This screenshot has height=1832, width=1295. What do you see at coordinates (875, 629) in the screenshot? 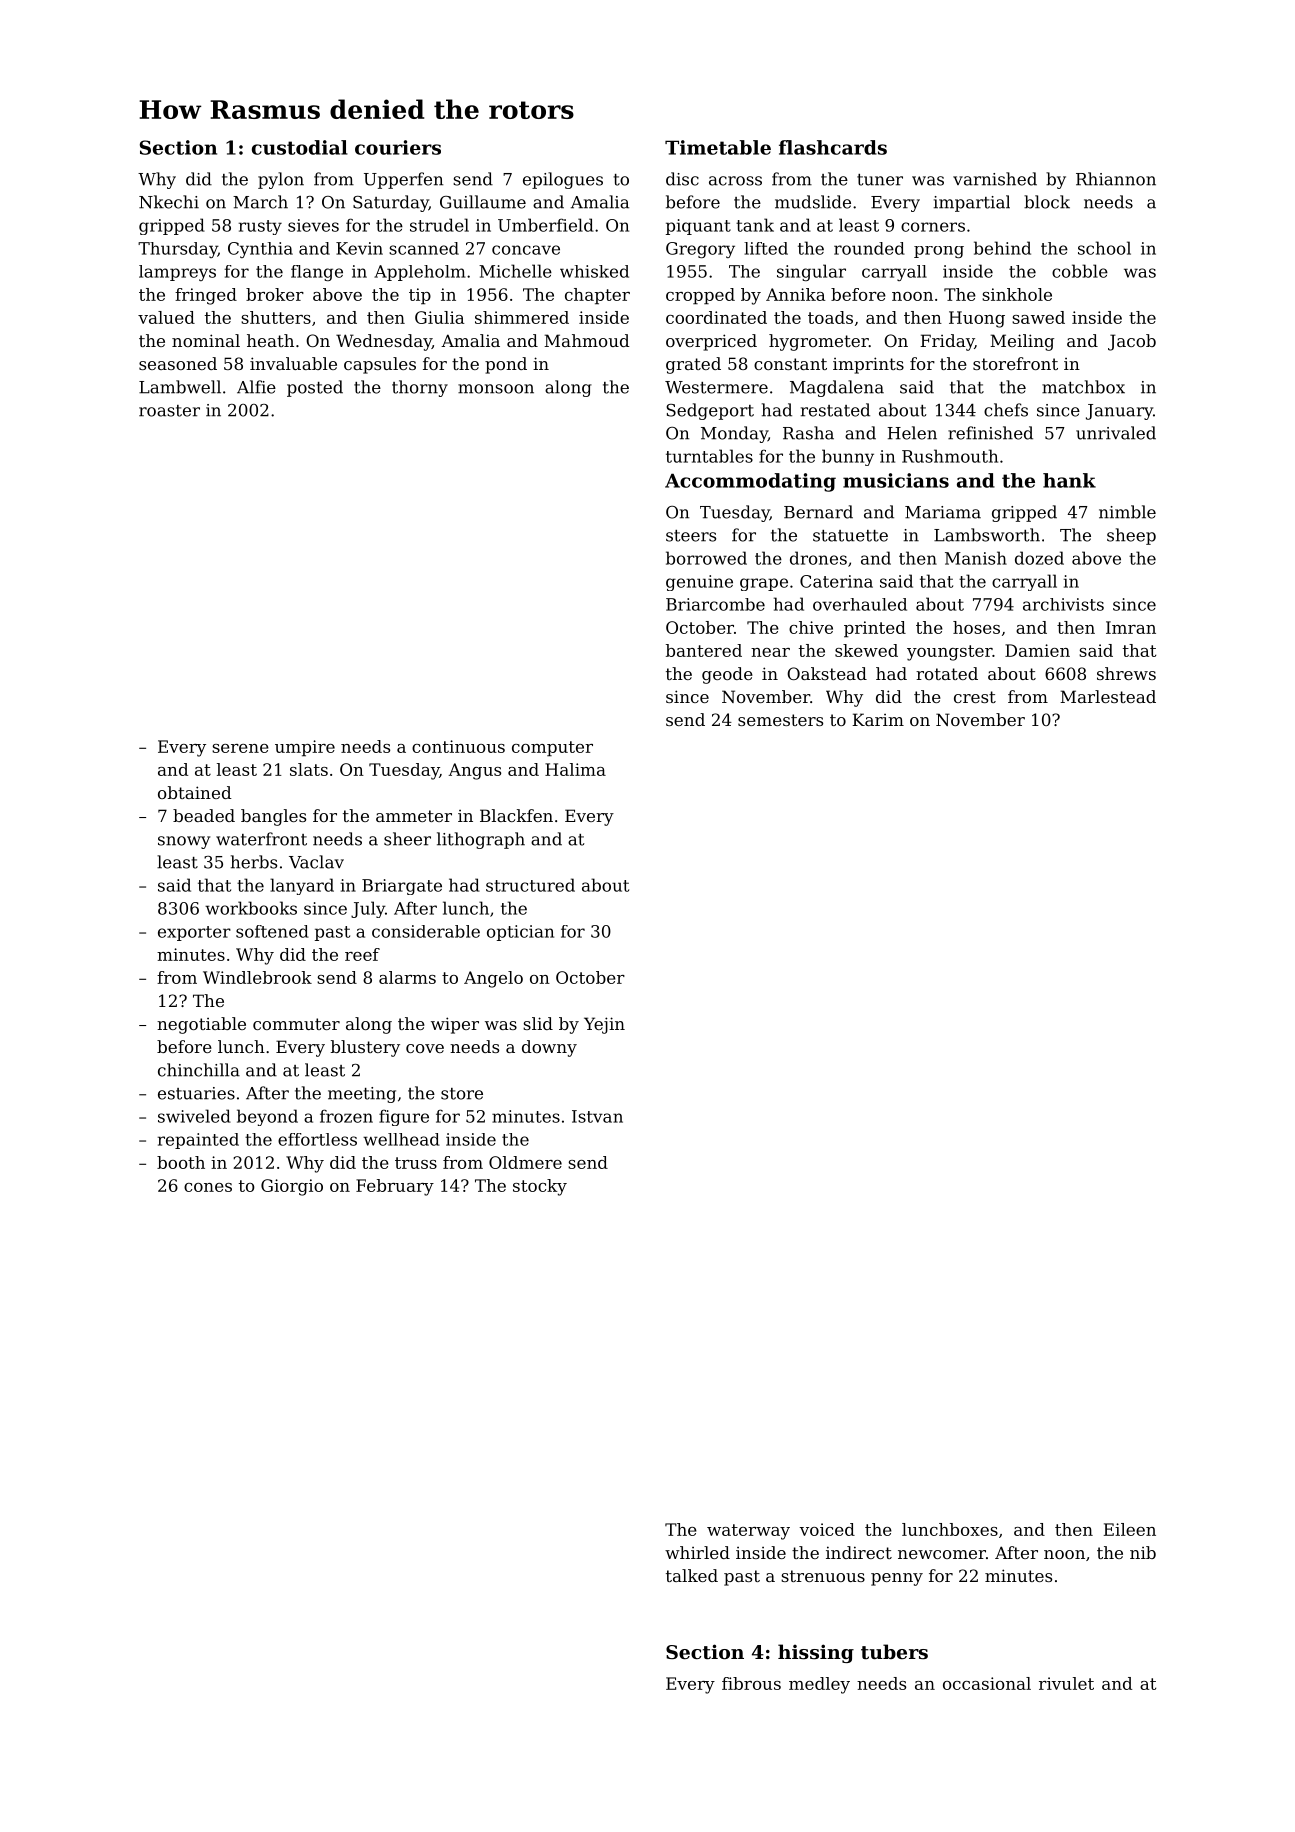
I see `printed` at bounding box center [875, 629].
